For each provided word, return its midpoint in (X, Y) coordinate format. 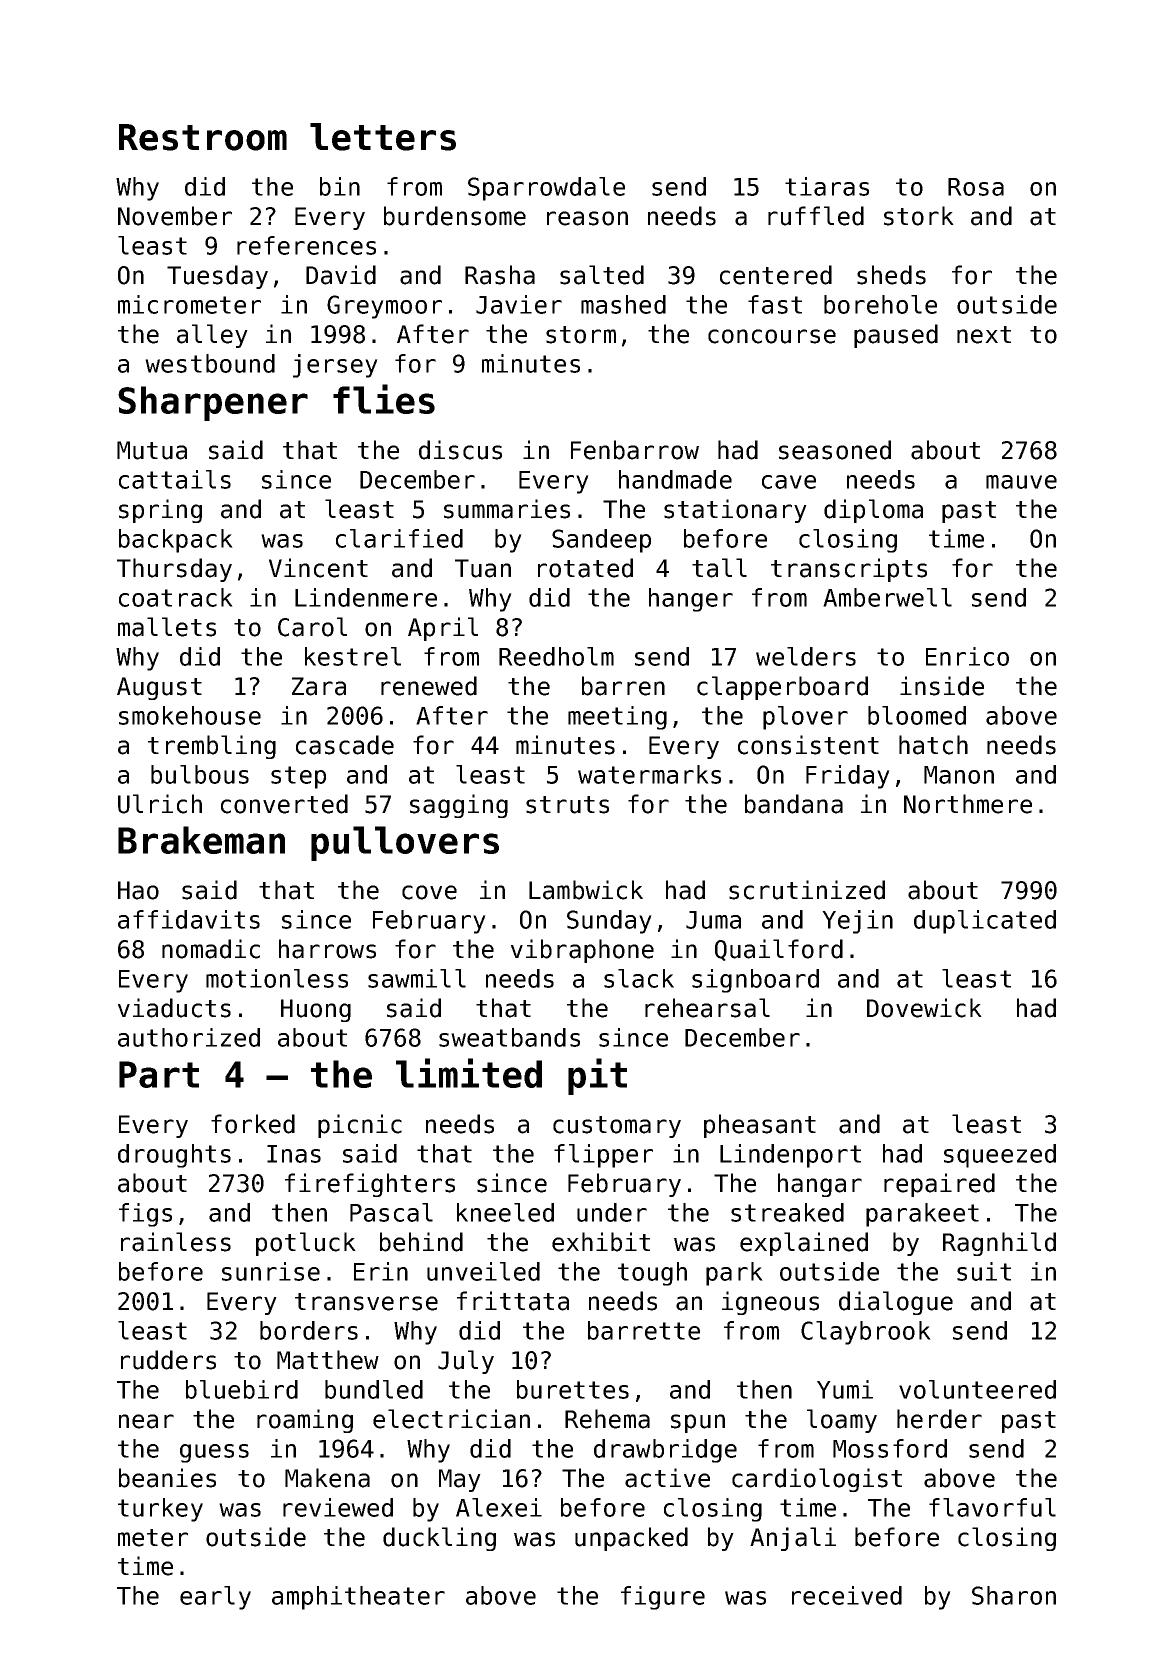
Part (159, 1074)
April (443, 629)
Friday (848, 777)
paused (896, 336)
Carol (312, 627)
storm (581, 335)
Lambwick (586, 890)
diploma (873, 511)
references (306, 245)
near (146, 1421)
